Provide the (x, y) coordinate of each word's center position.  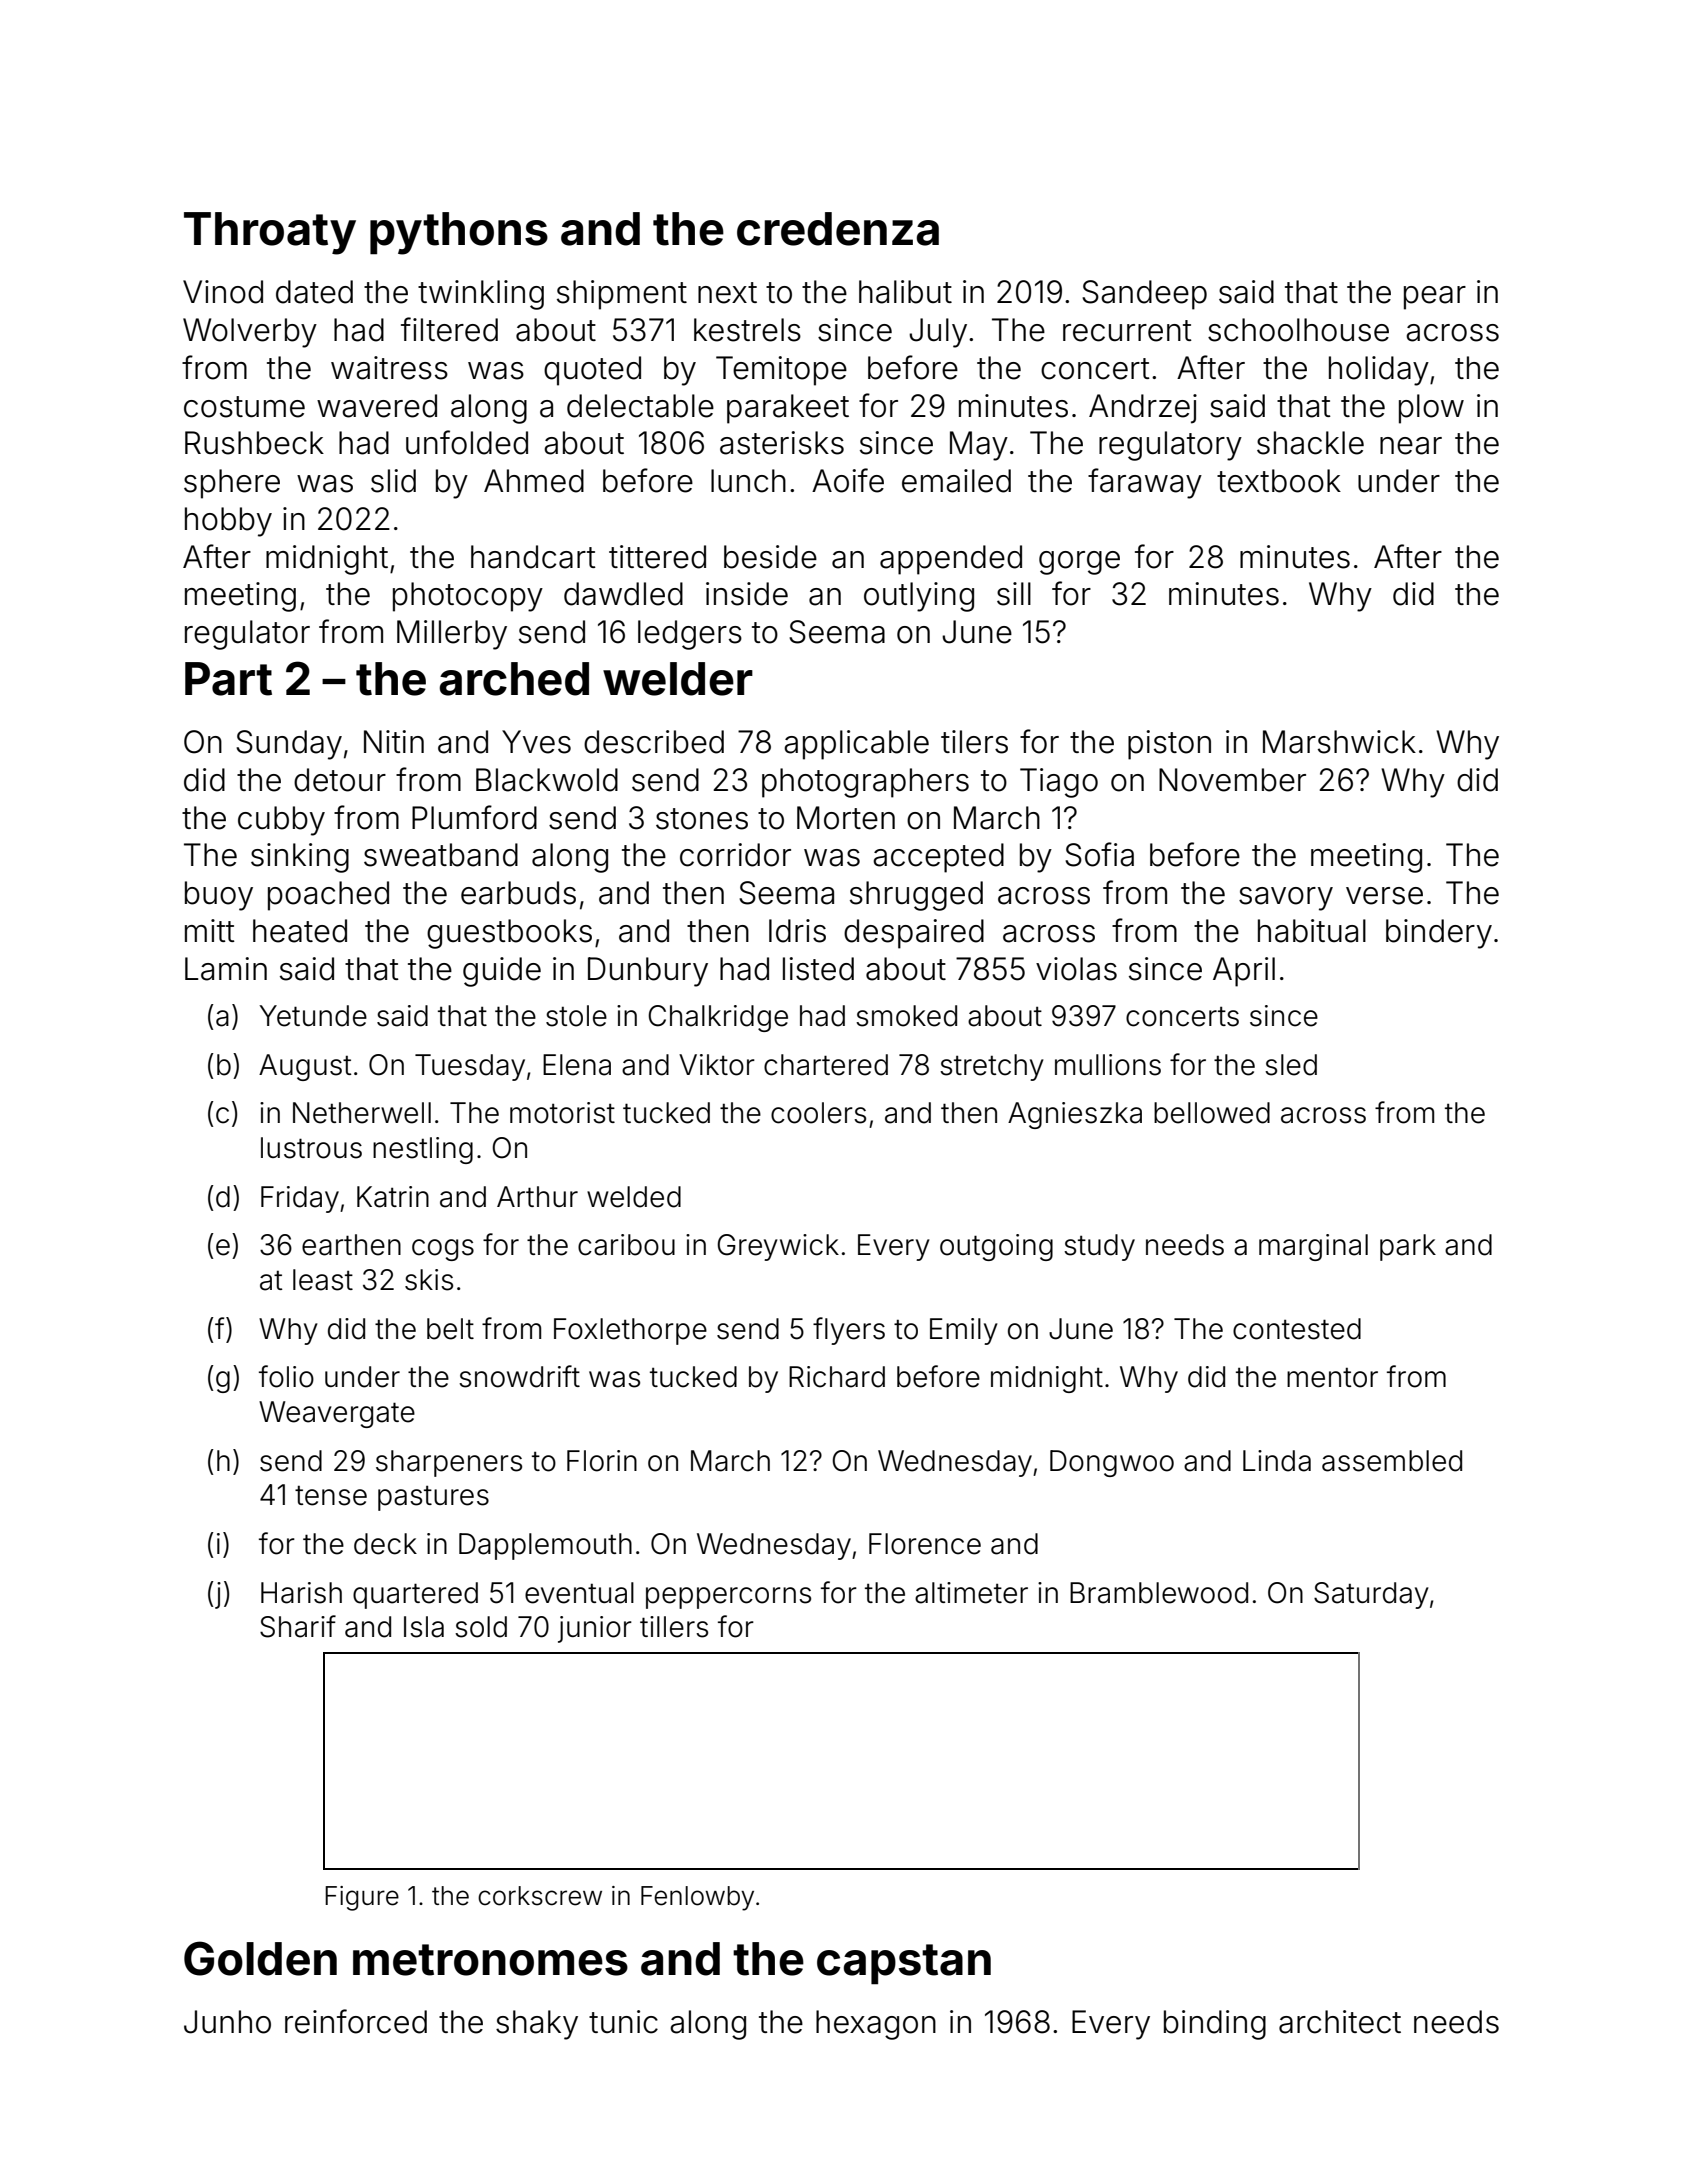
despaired (914, 934)
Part (228, 679)
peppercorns (728, 1598)
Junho (227, 2022)
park (1408, 1247)
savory (1286, 899)
